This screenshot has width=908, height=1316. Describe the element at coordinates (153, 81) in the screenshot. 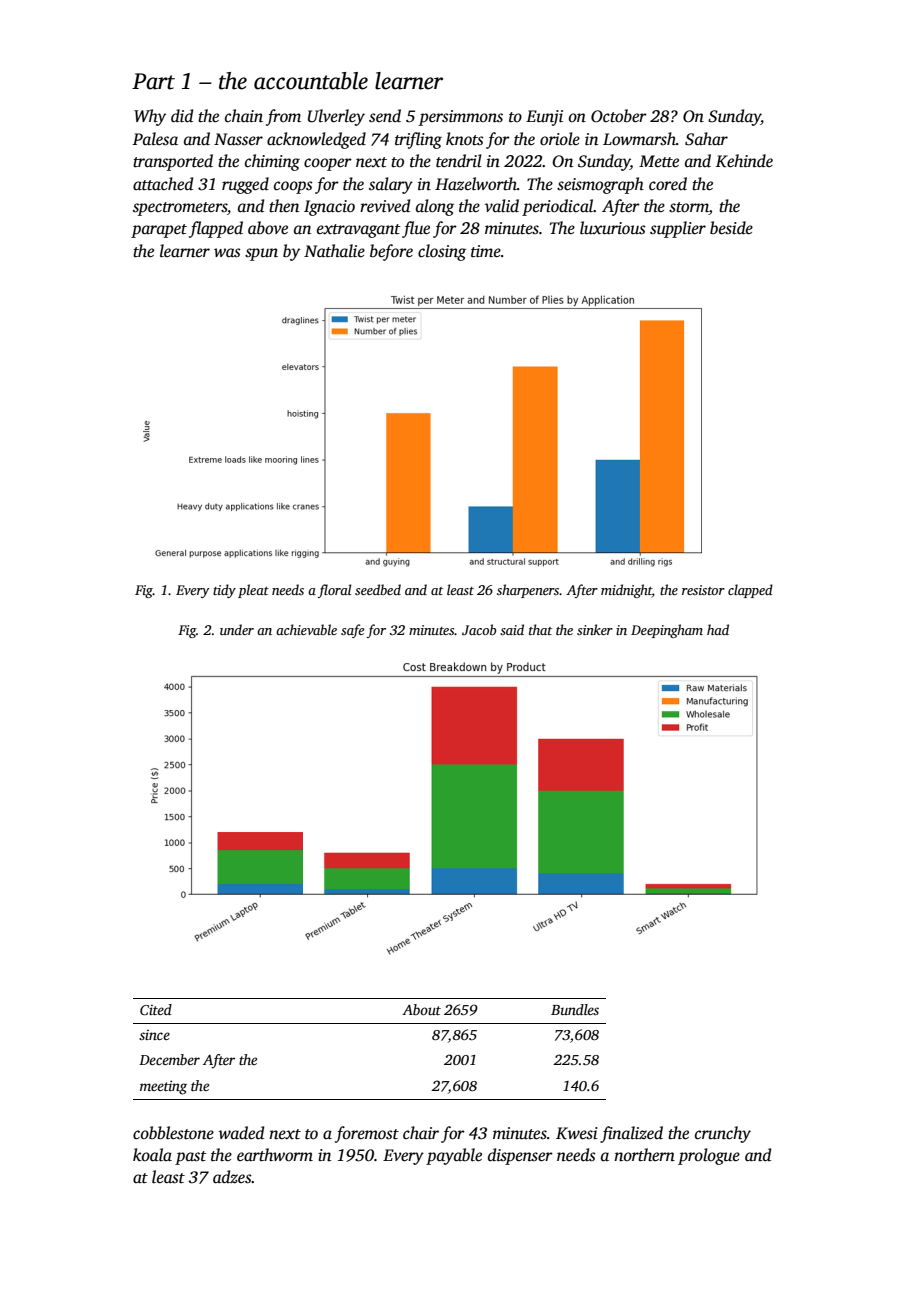

I see `Part` at that location.
